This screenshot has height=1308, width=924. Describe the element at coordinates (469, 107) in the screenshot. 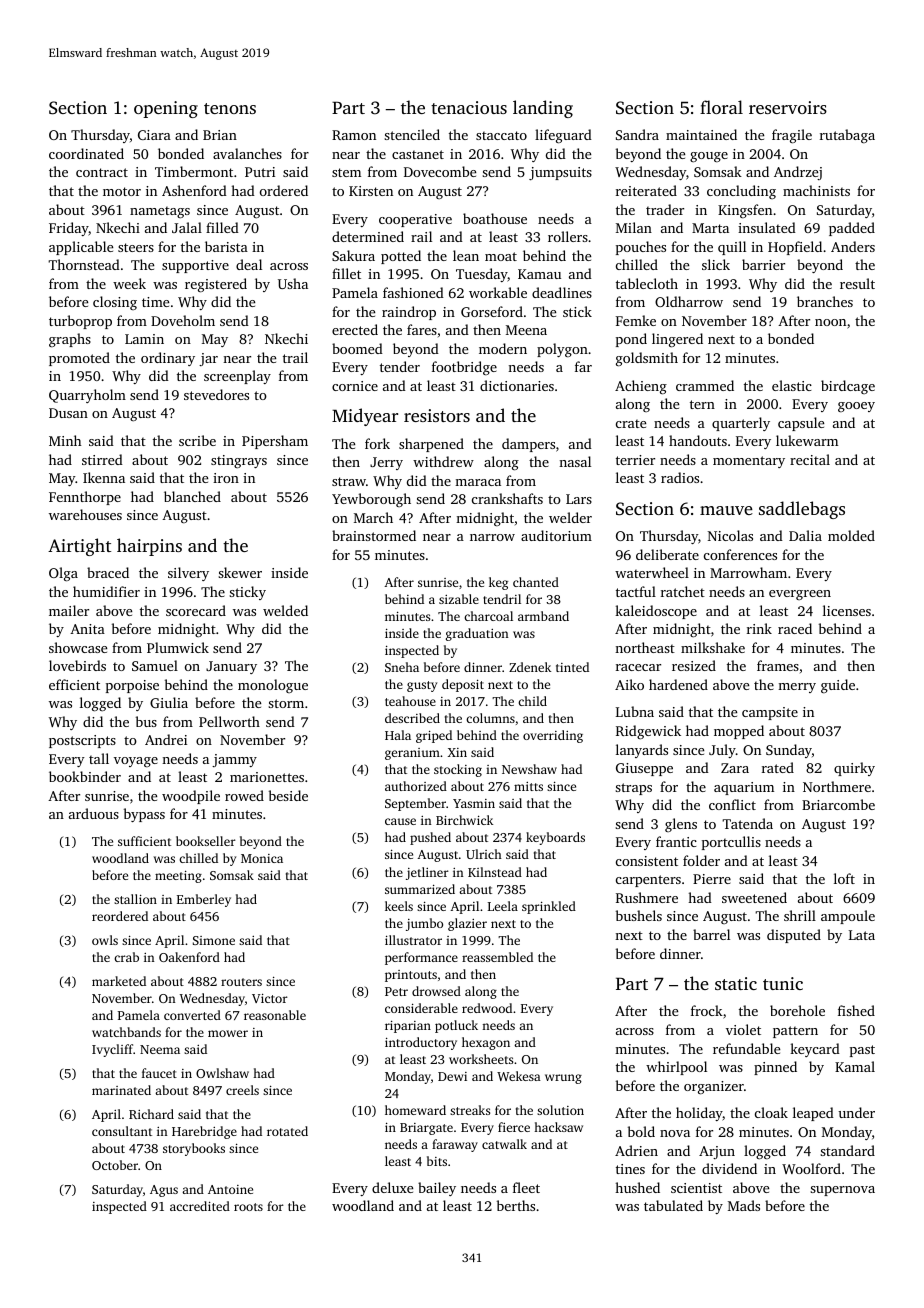

I see `tenacious` at that location.
